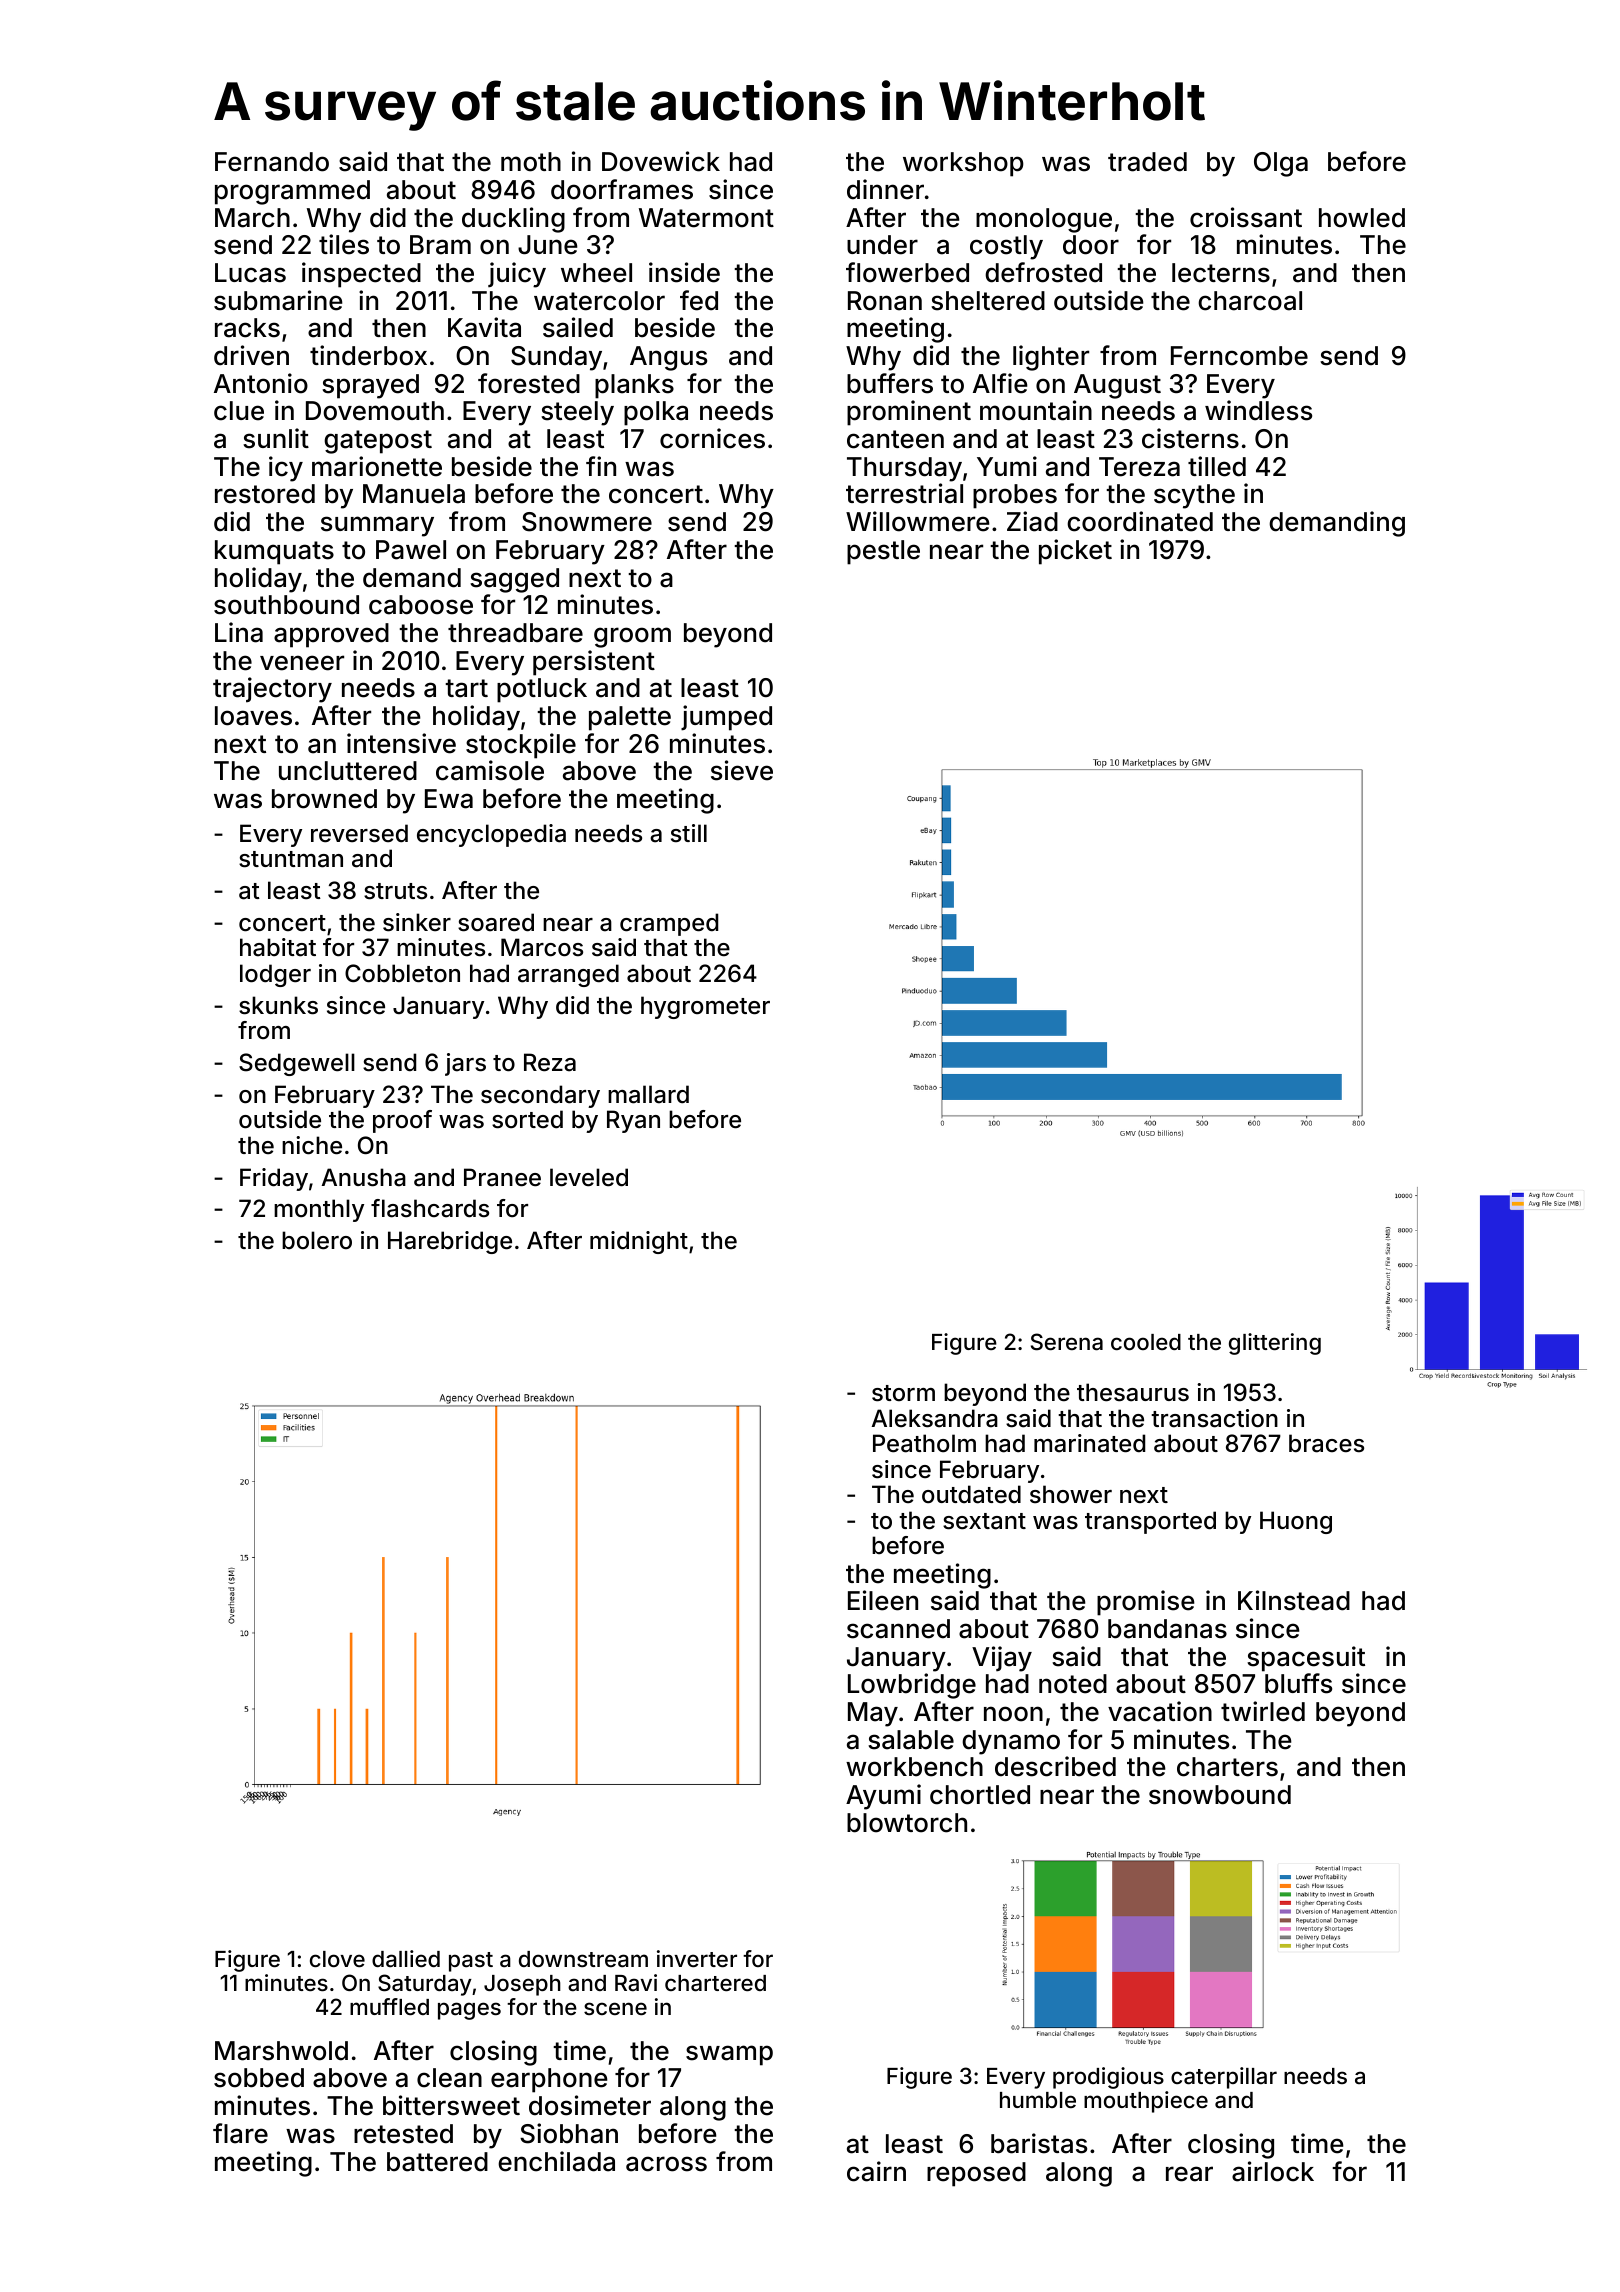 The height and width of the image is (2292, 1620). Describe the element at coordinates (911, 1740) in the image. I see `salable` at that location.
